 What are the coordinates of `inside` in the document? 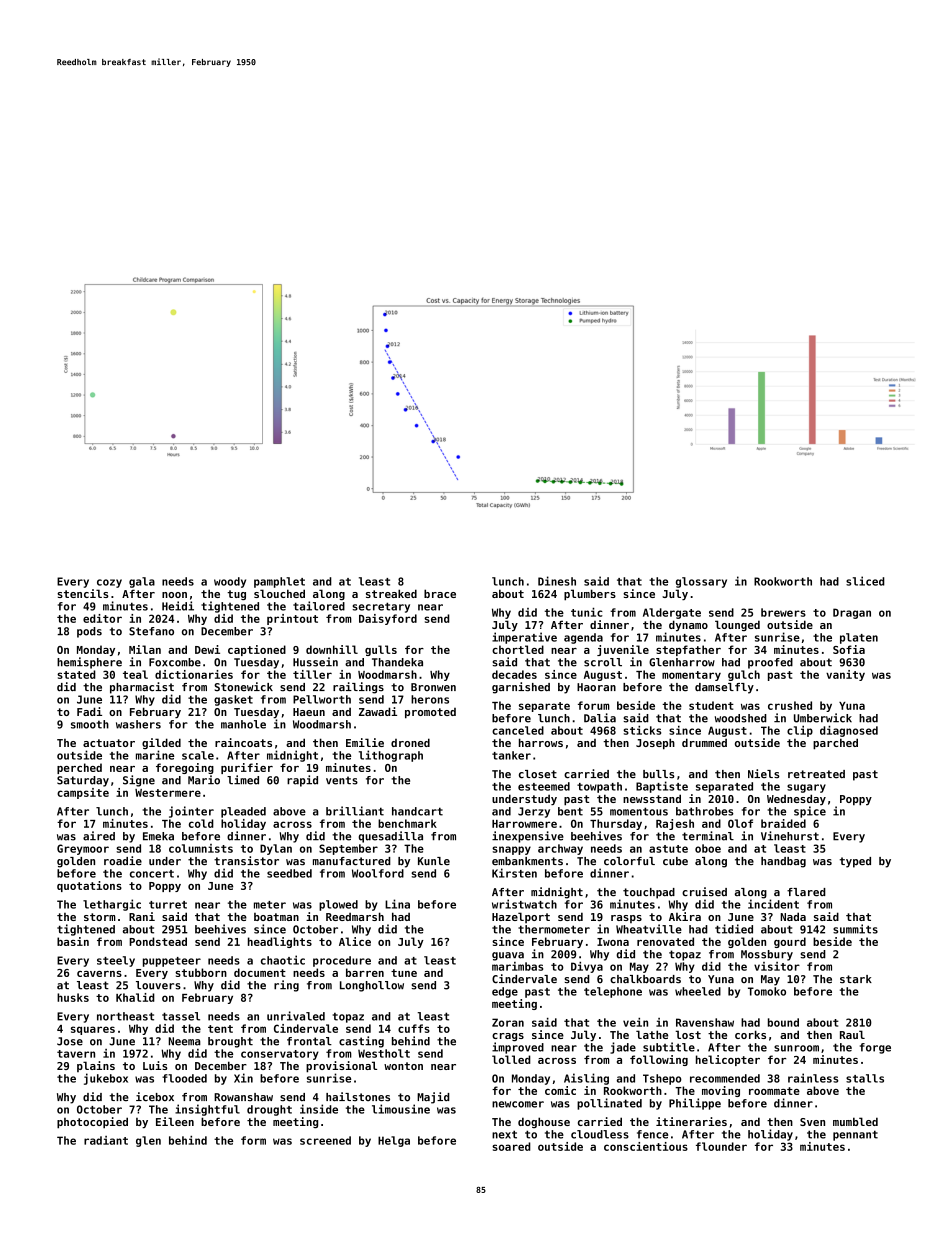 It's located at (319, 1109).
